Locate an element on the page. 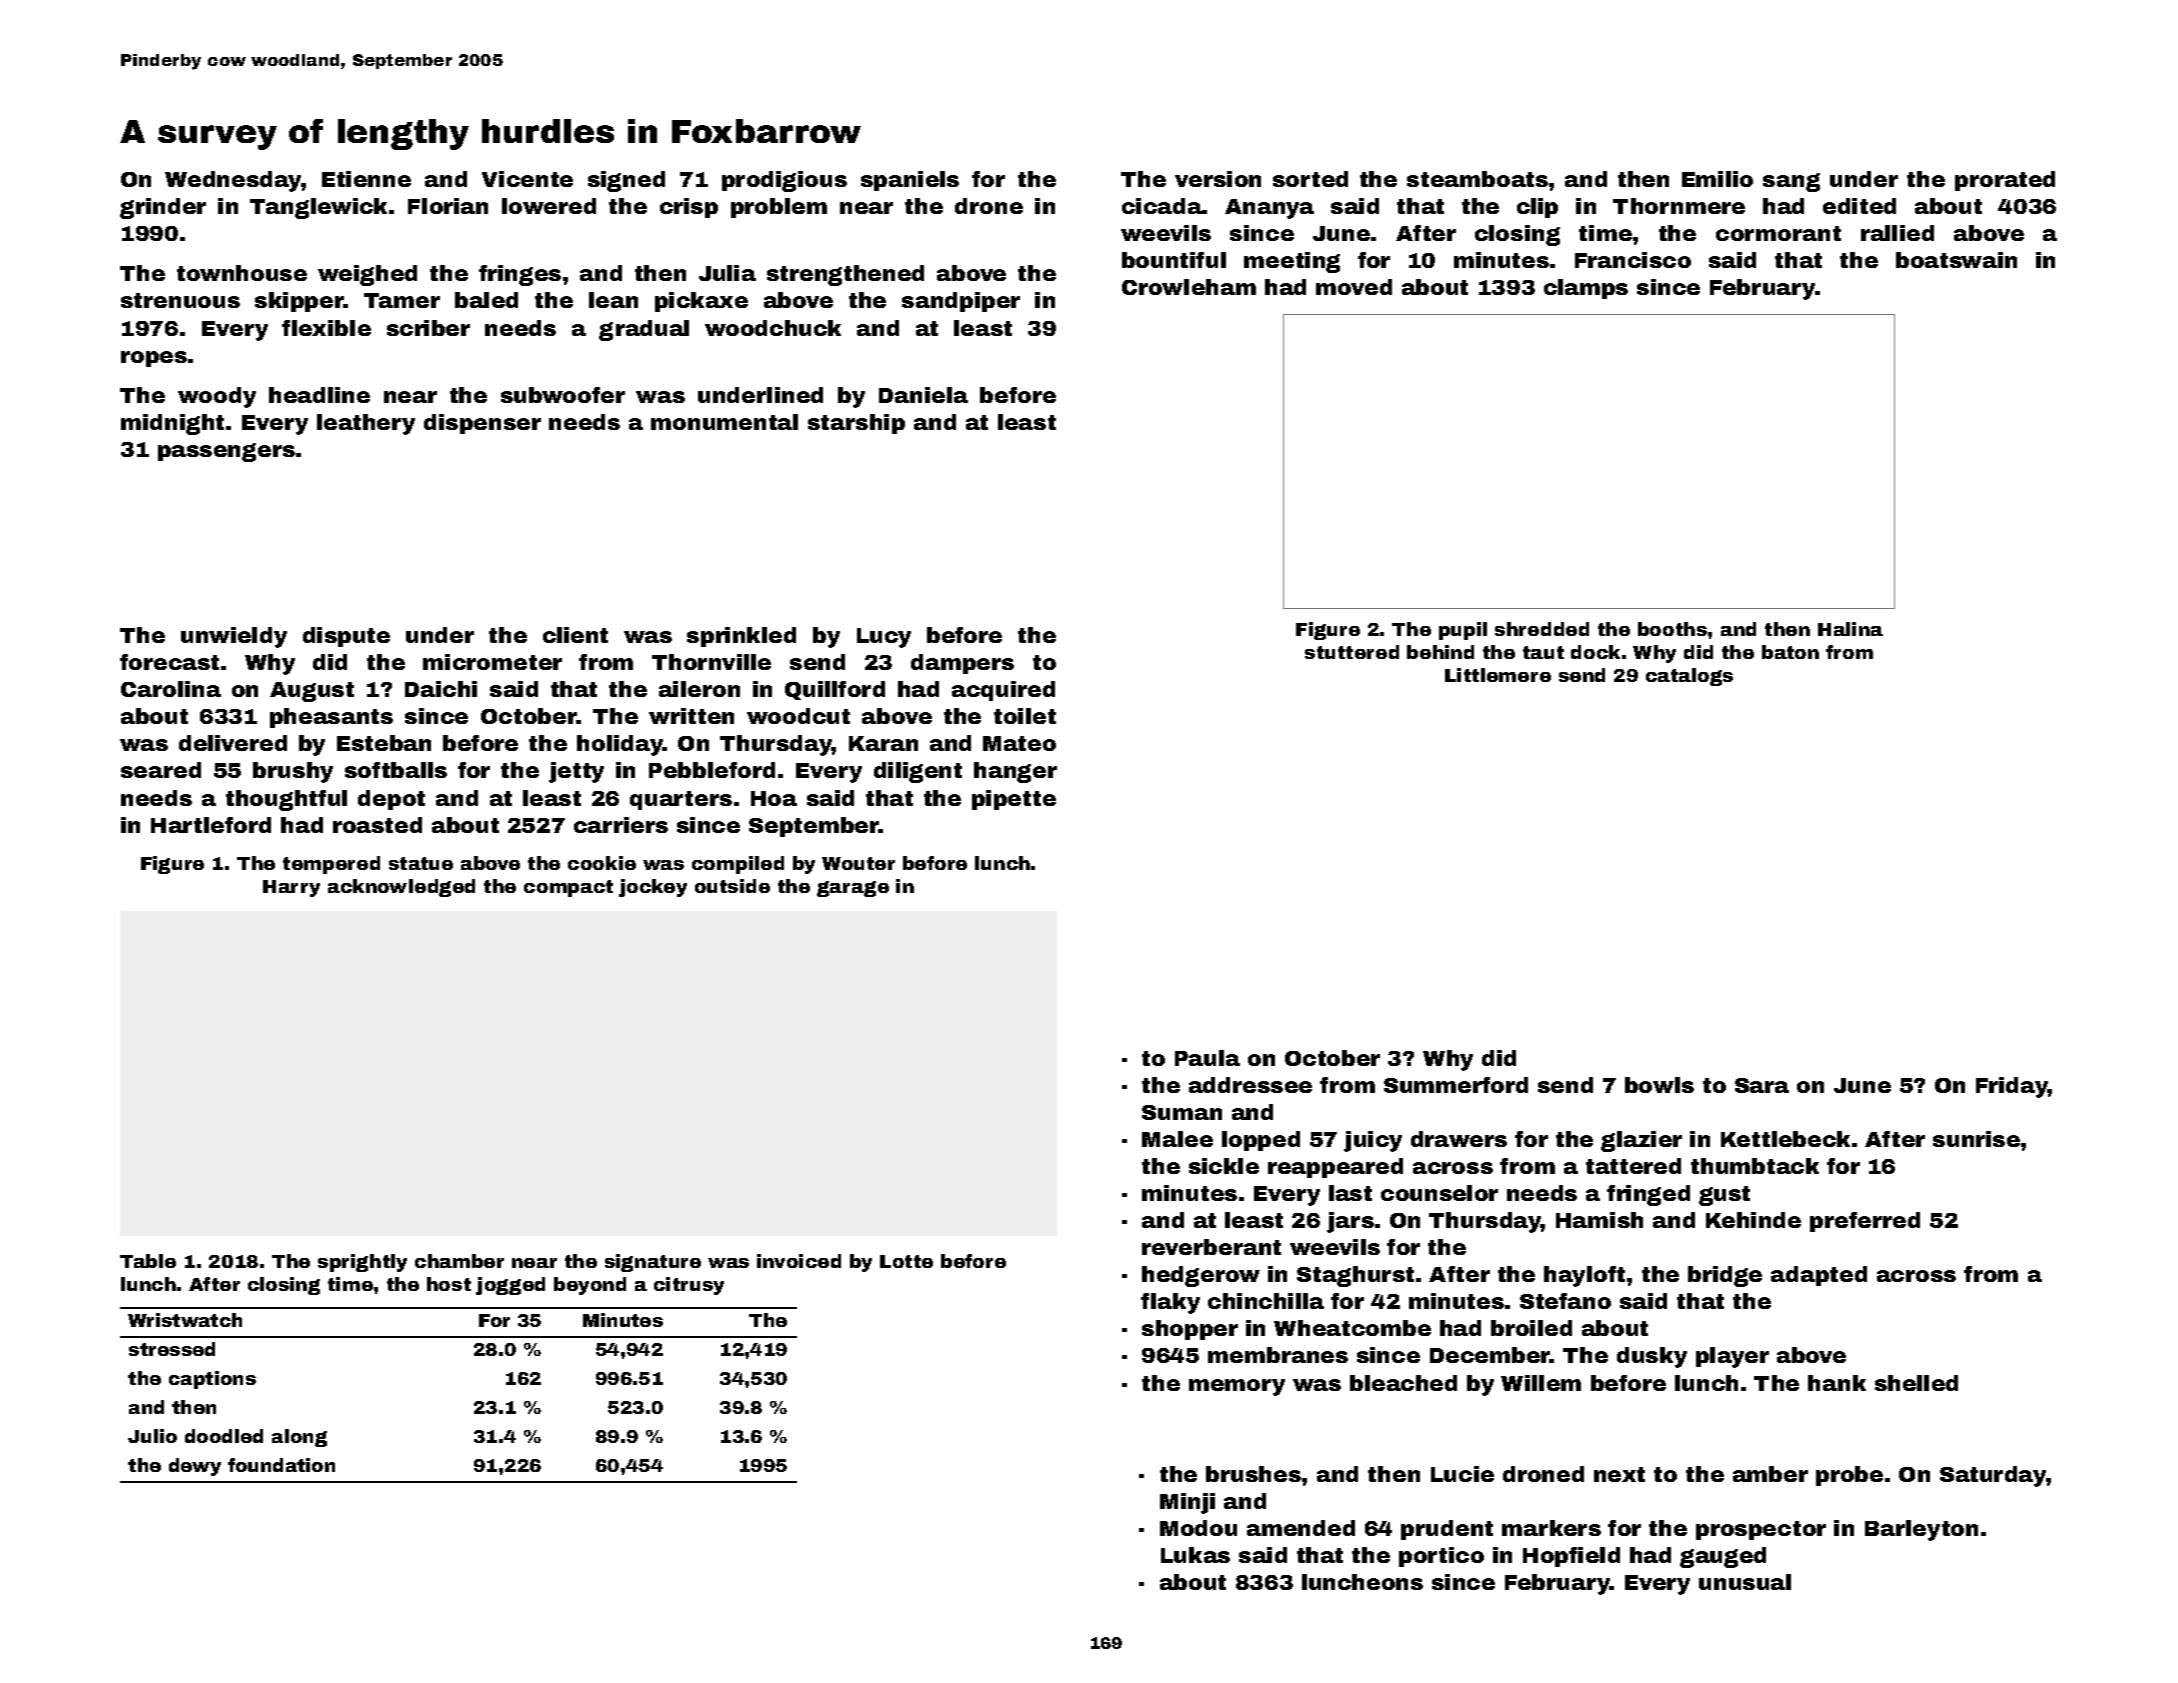 Image resolution: width=2178 pixels, height=1683 pixels. weighed is located at coordinates (367, 275).
